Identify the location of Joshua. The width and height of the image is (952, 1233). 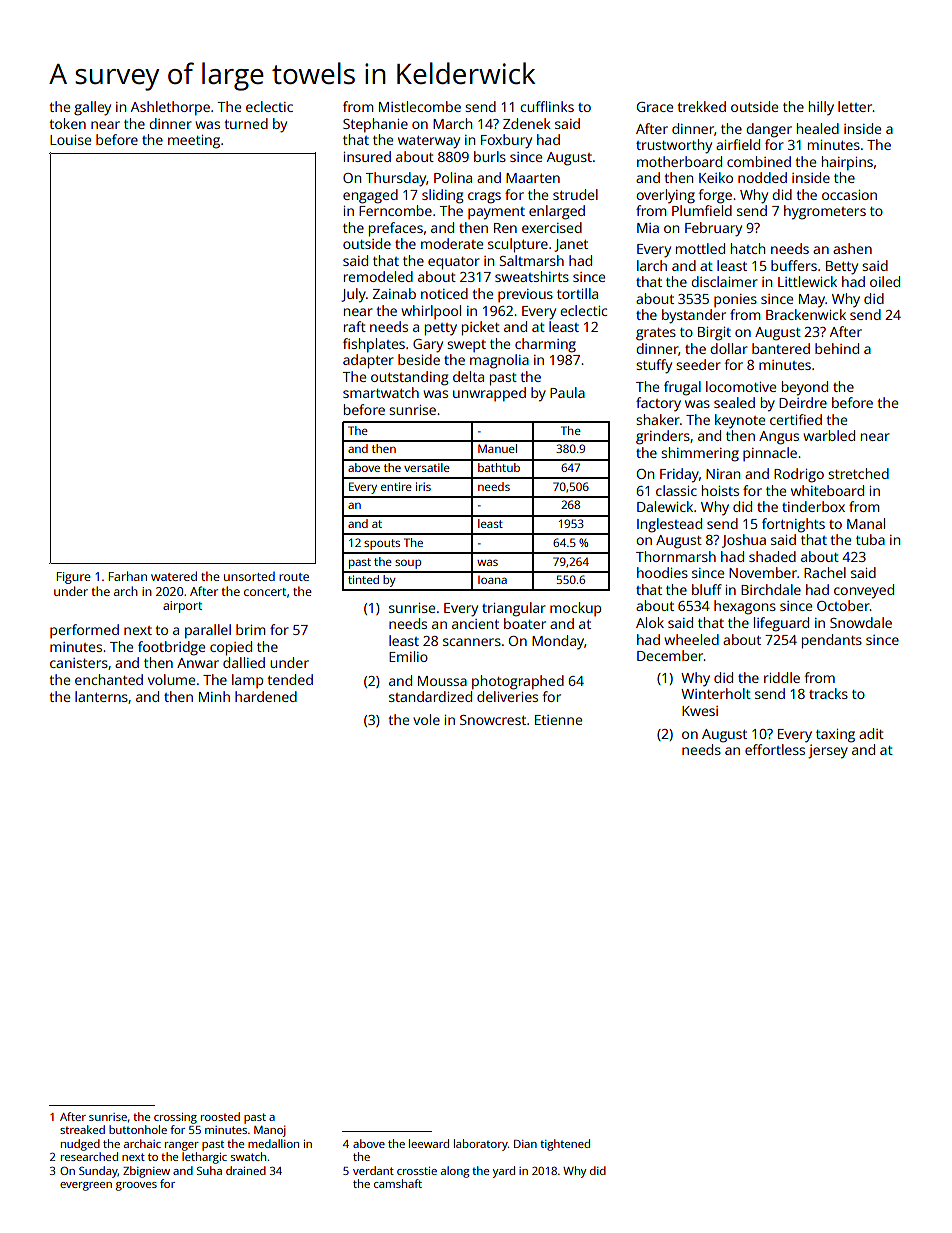
(744, 541).
